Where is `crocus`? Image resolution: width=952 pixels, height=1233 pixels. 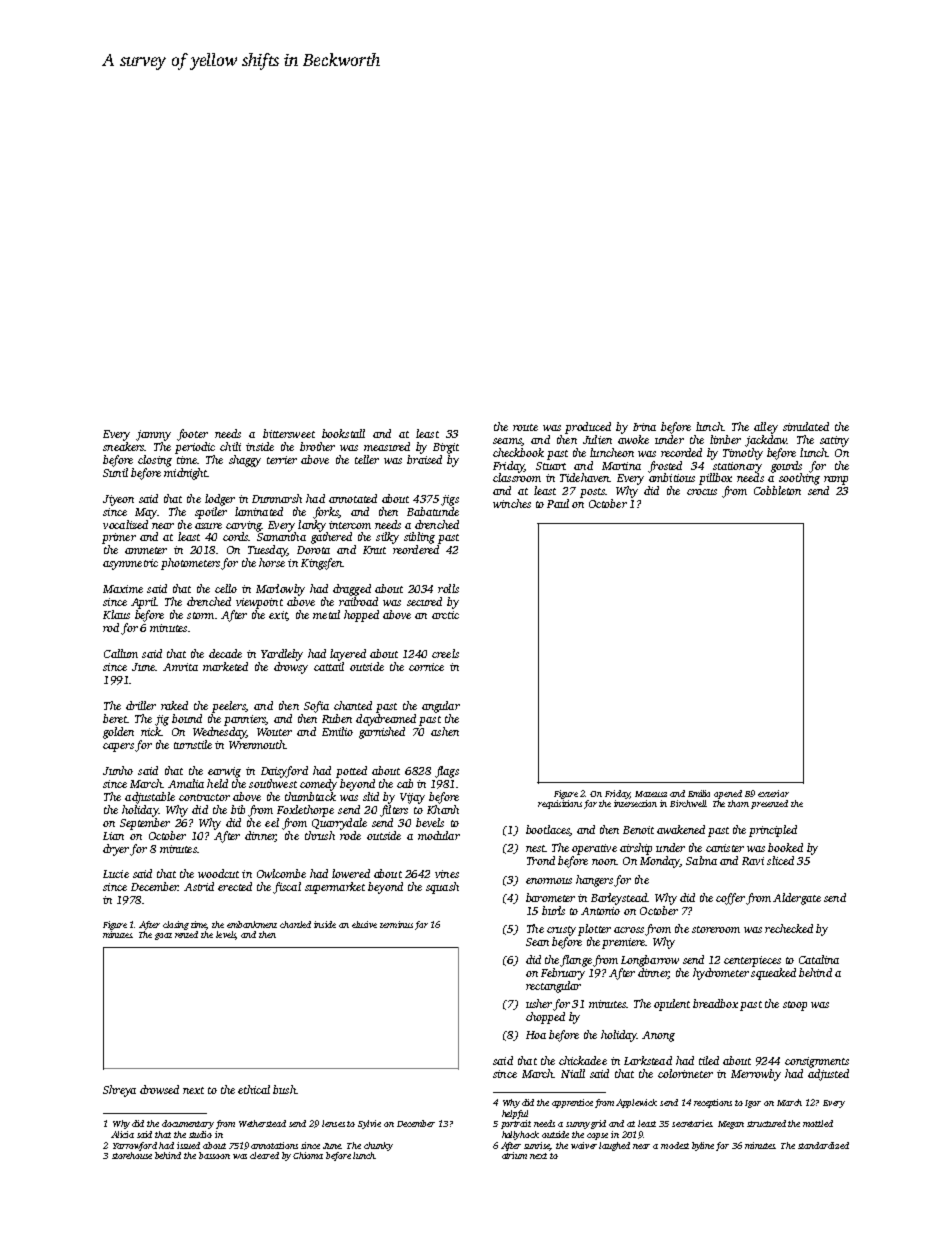 crocus is located at coordinates (702, 492).
